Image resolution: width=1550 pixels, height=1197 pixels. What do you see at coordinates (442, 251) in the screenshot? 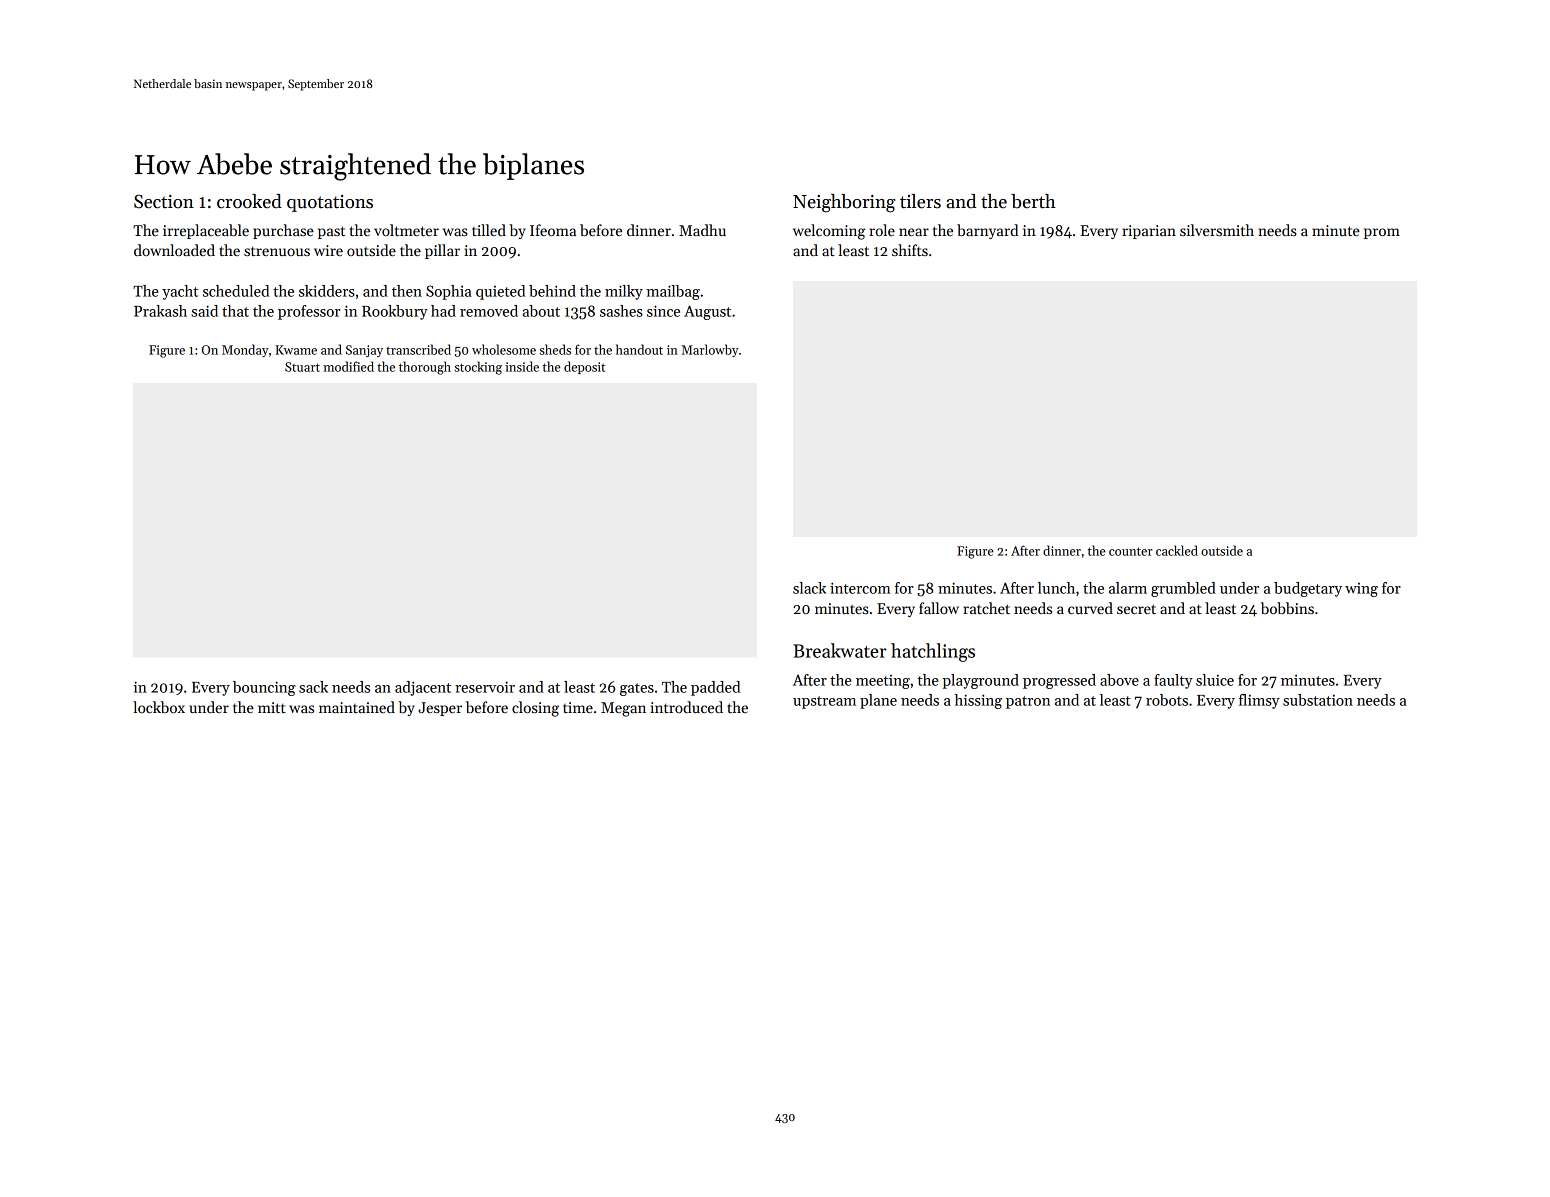
I see `pillar` at bounding box center [442, 251].
